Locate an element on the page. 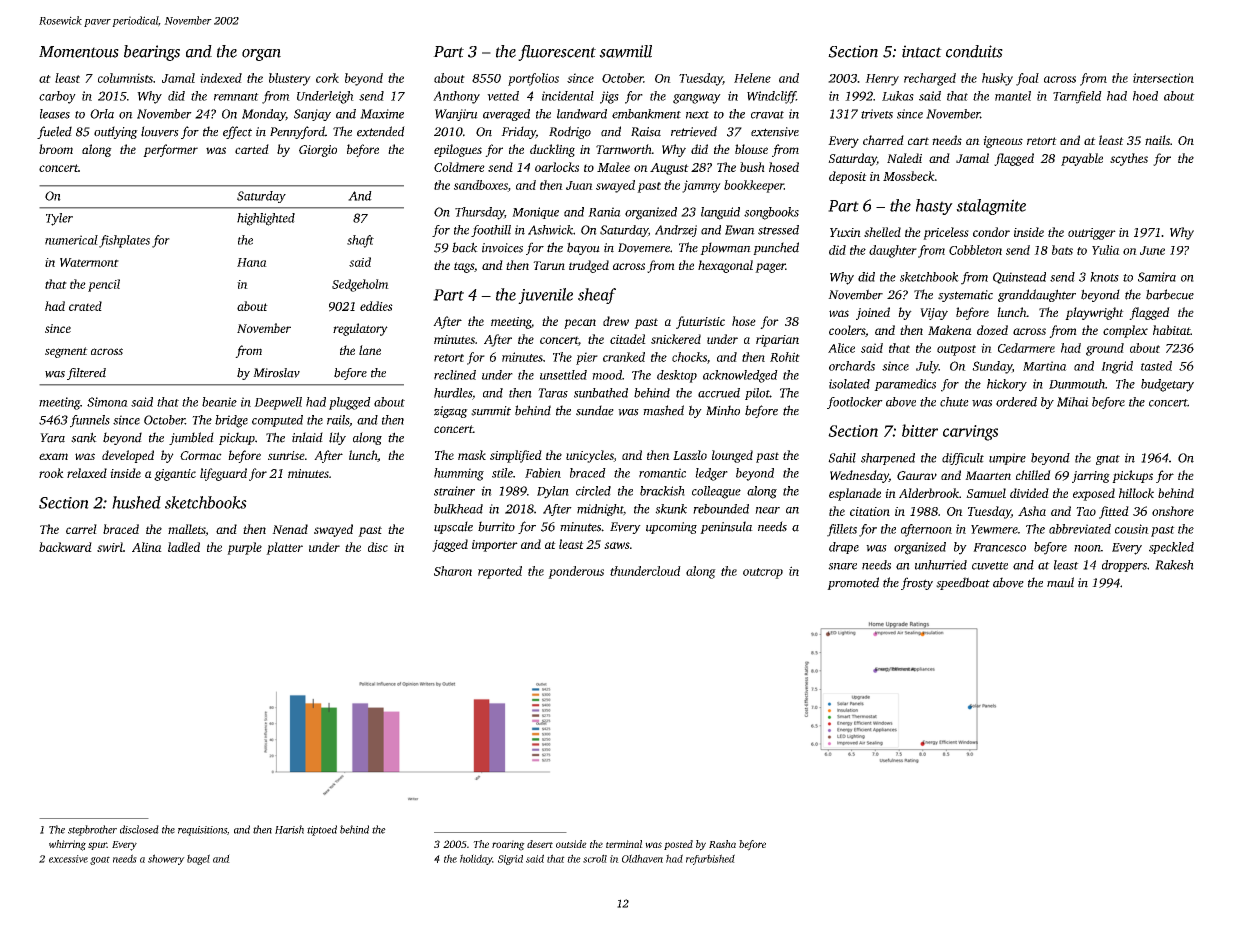 The width and height of the page is (1233, 952). sawmill is located at coordinates (625, 51).
